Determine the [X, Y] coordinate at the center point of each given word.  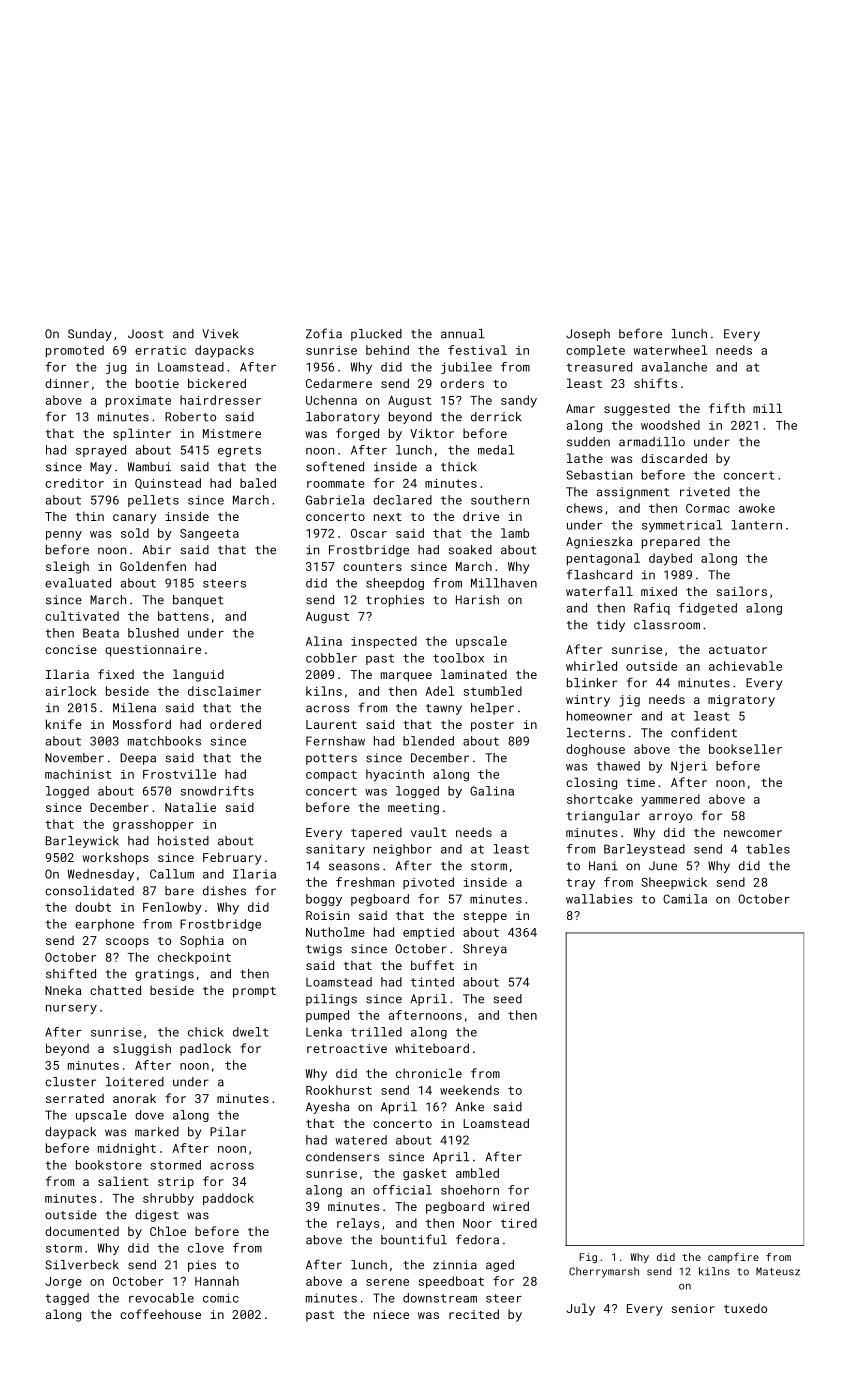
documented [82, 1231]
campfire [733, 1258]
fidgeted [708, 609]
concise [71, 649]
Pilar [228, 1132]
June [663, 866]
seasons [354, 867]
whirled [591, 666]
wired [511, 1206]
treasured [599, 367]
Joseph [588, 335]
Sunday [90, 335]
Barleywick [82, 842]
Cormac [708, 508]
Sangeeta [209, 535]
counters [372, 567]
